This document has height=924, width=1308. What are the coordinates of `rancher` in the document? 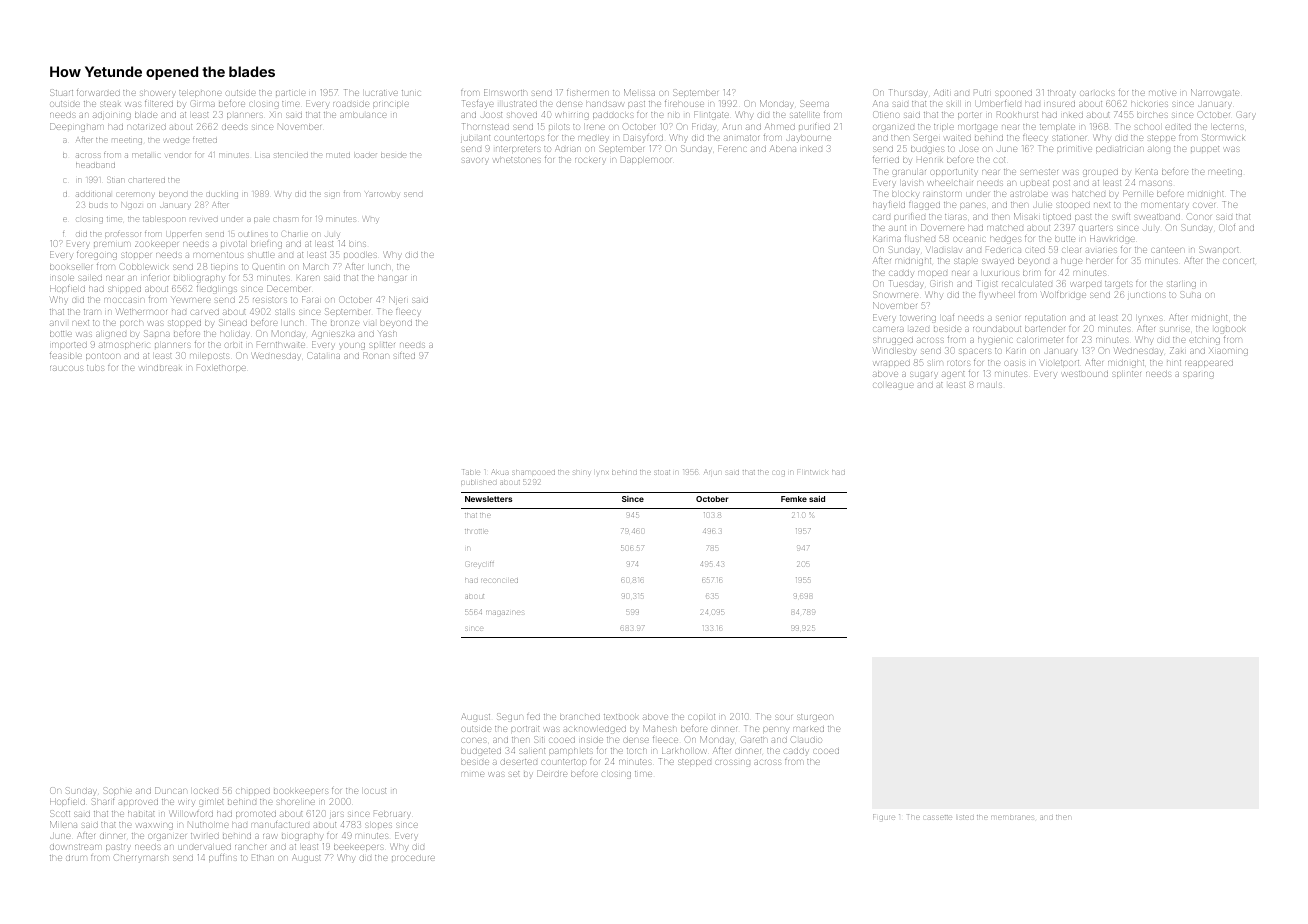 It's located at (250, 847).
